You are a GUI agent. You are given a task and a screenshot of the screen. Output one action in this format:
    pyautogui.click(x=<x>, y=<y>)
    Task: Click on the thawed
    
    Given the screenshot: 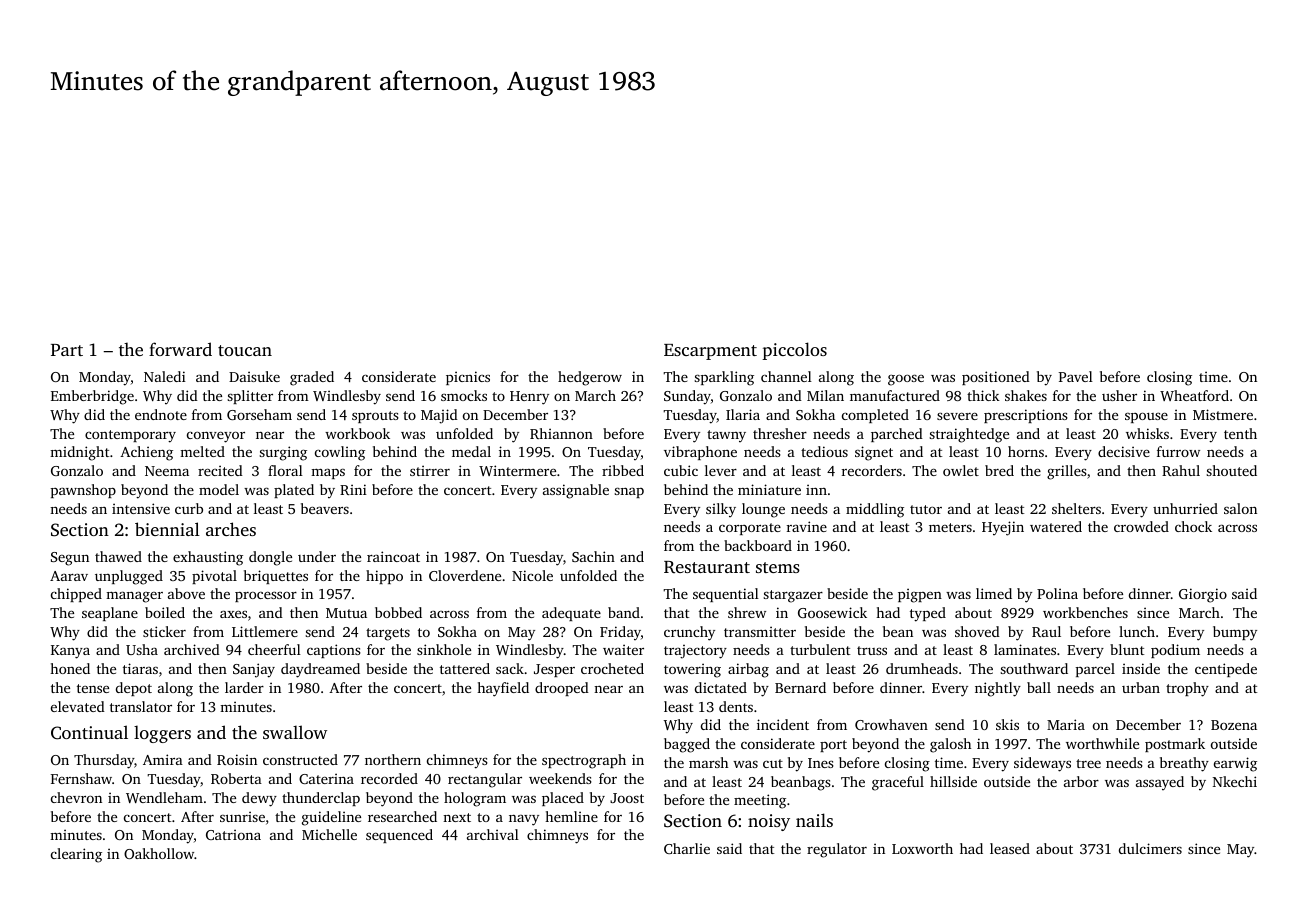 What is the action you would take?
    pyautogui.click(x=118, y=556)
